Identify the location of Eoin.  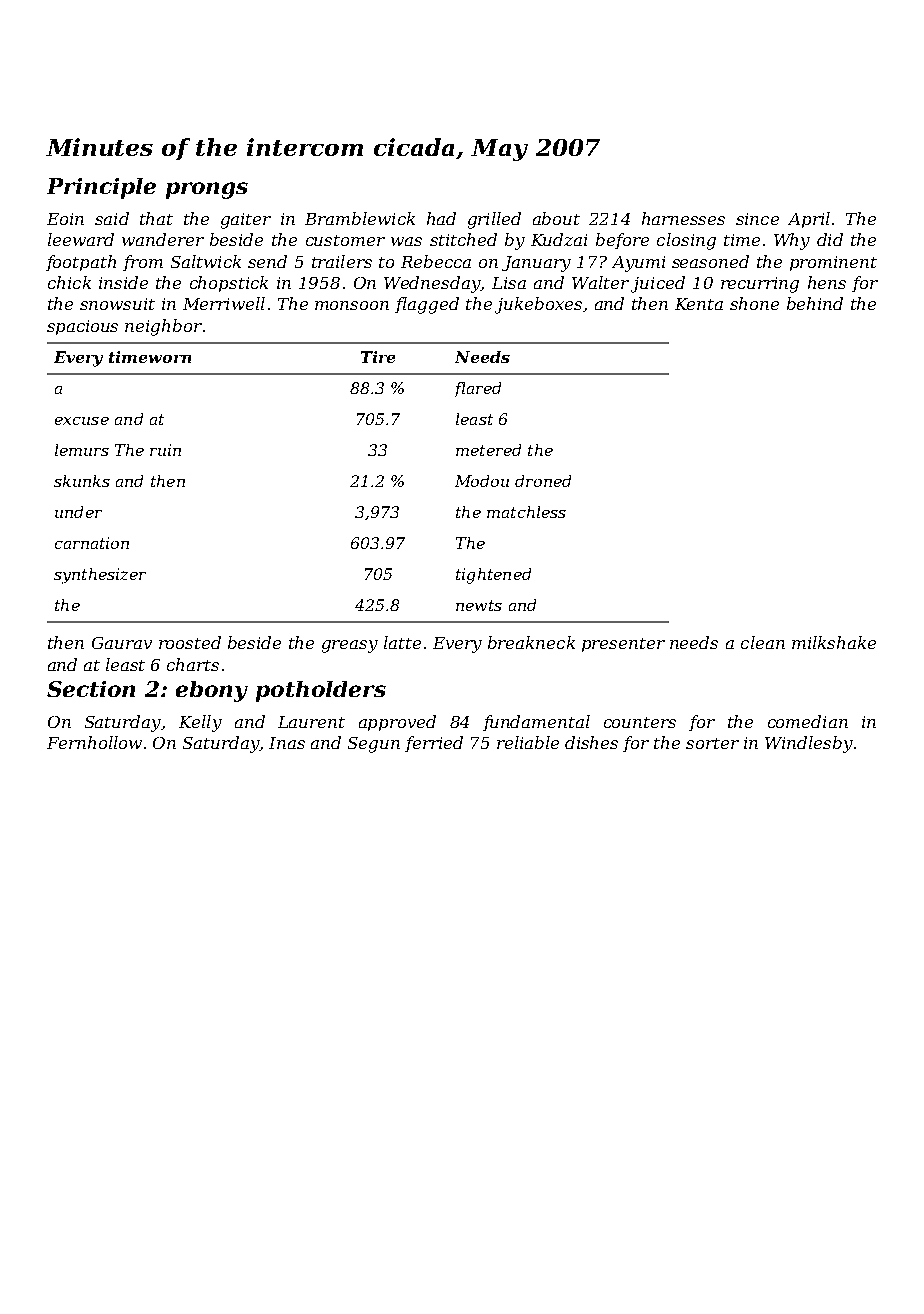
(65, 219).
